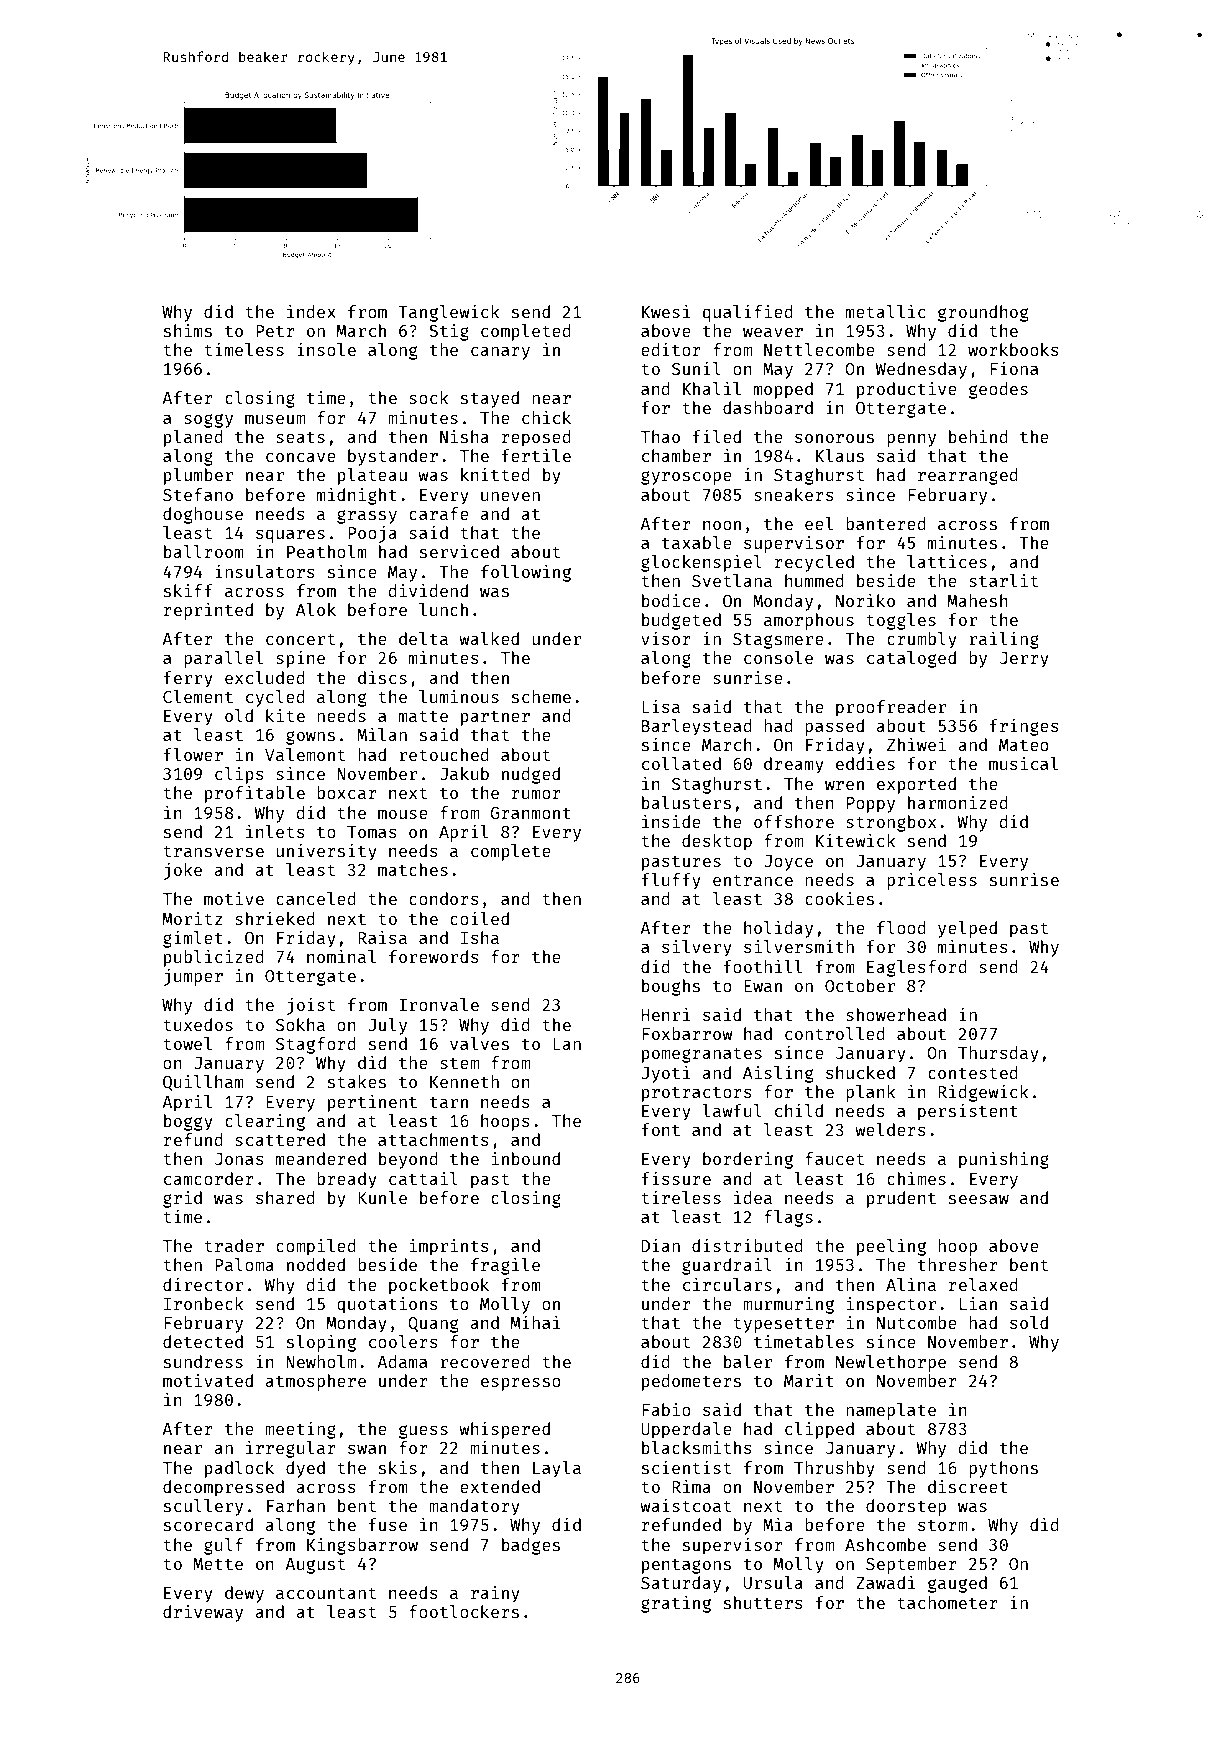  Describe the element at coordinates (203, 1613) in the page. I see `driveway` at that location.
